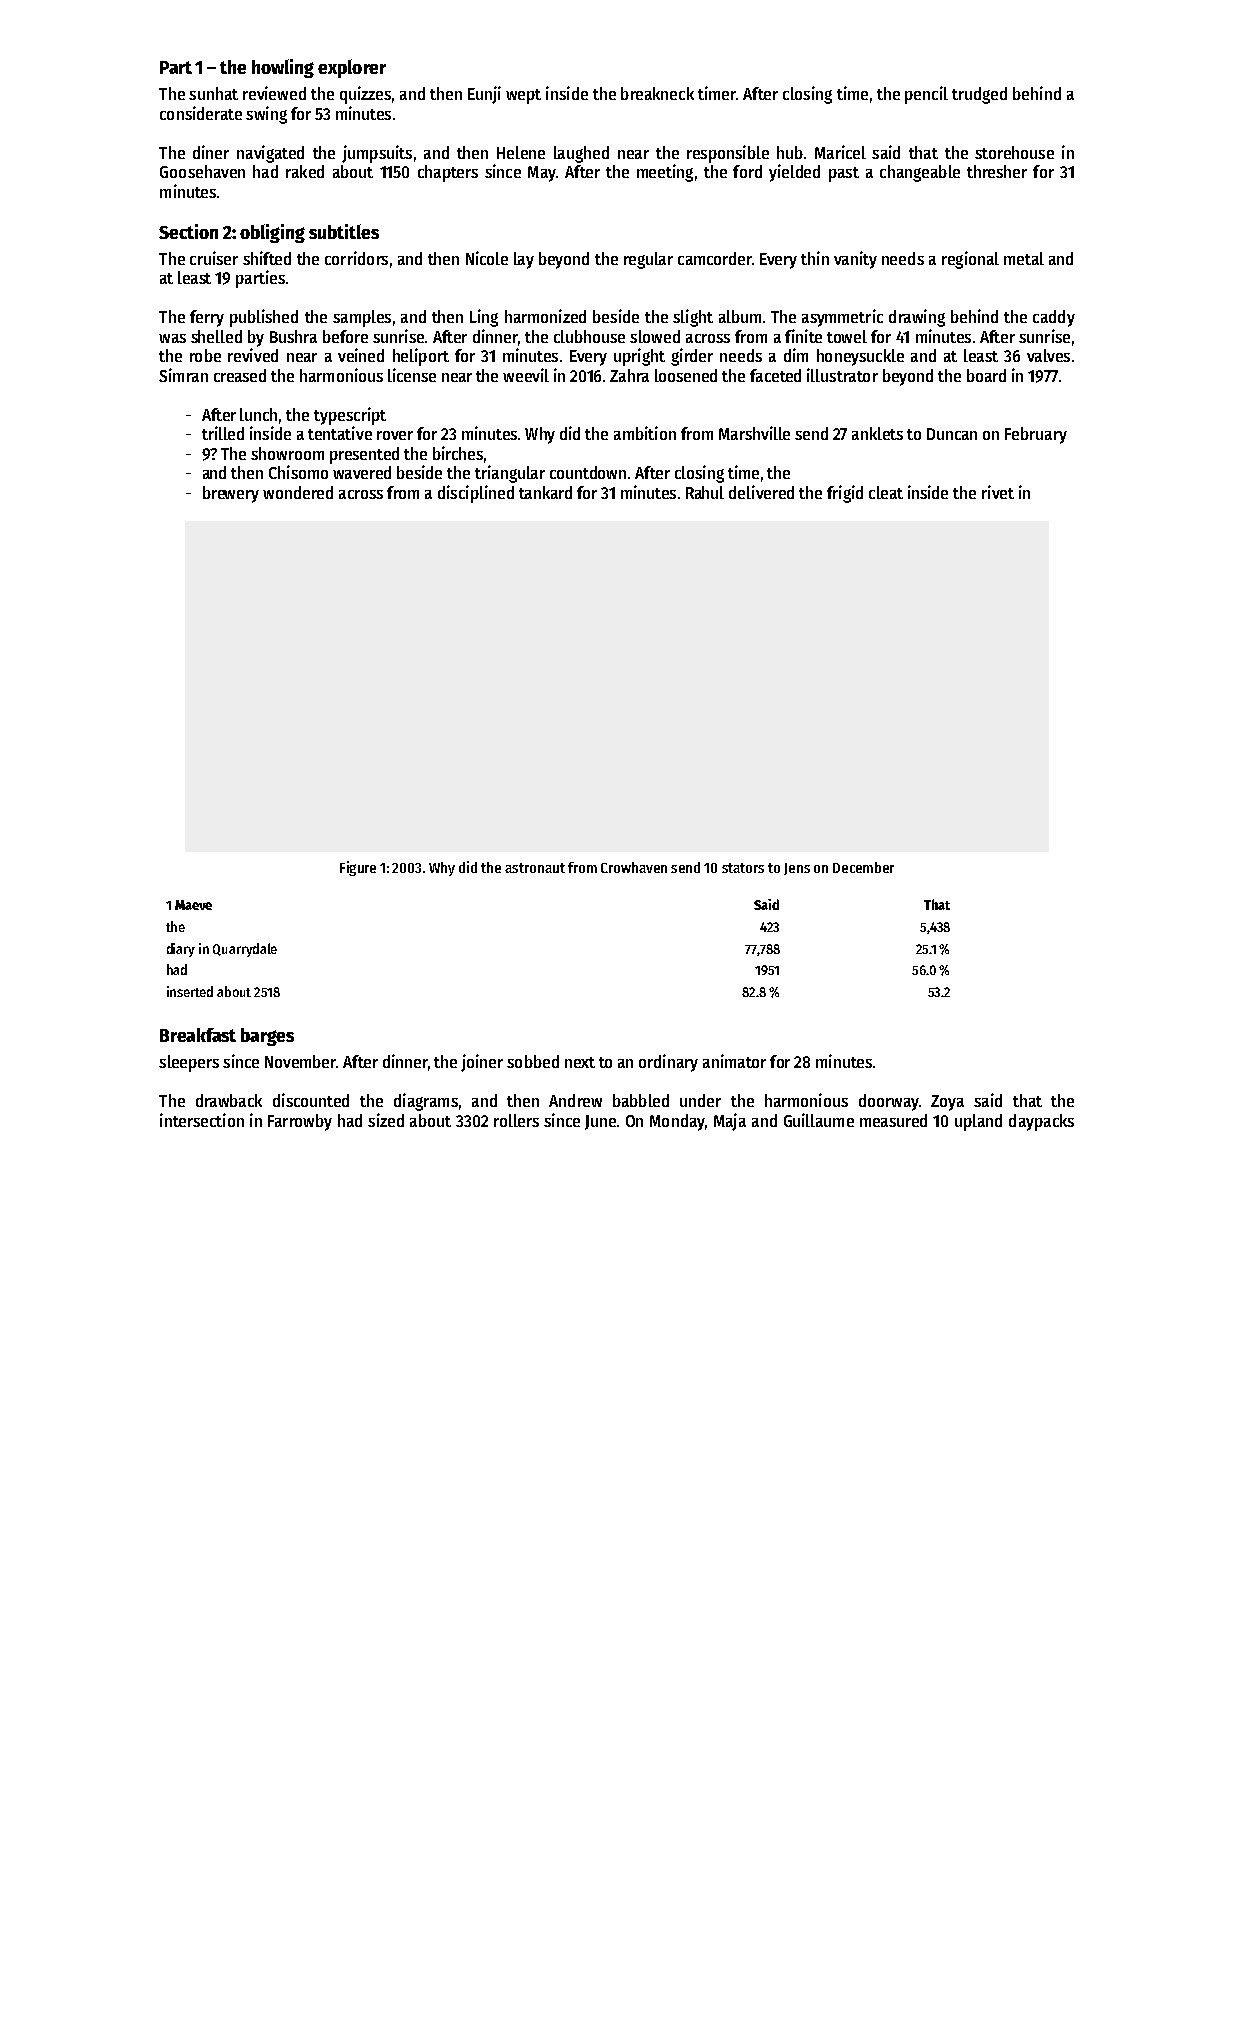 The image size is (1234, 2032). Describe the element at coordinates (352, 68) in the document. I see `explorer` at that location.
